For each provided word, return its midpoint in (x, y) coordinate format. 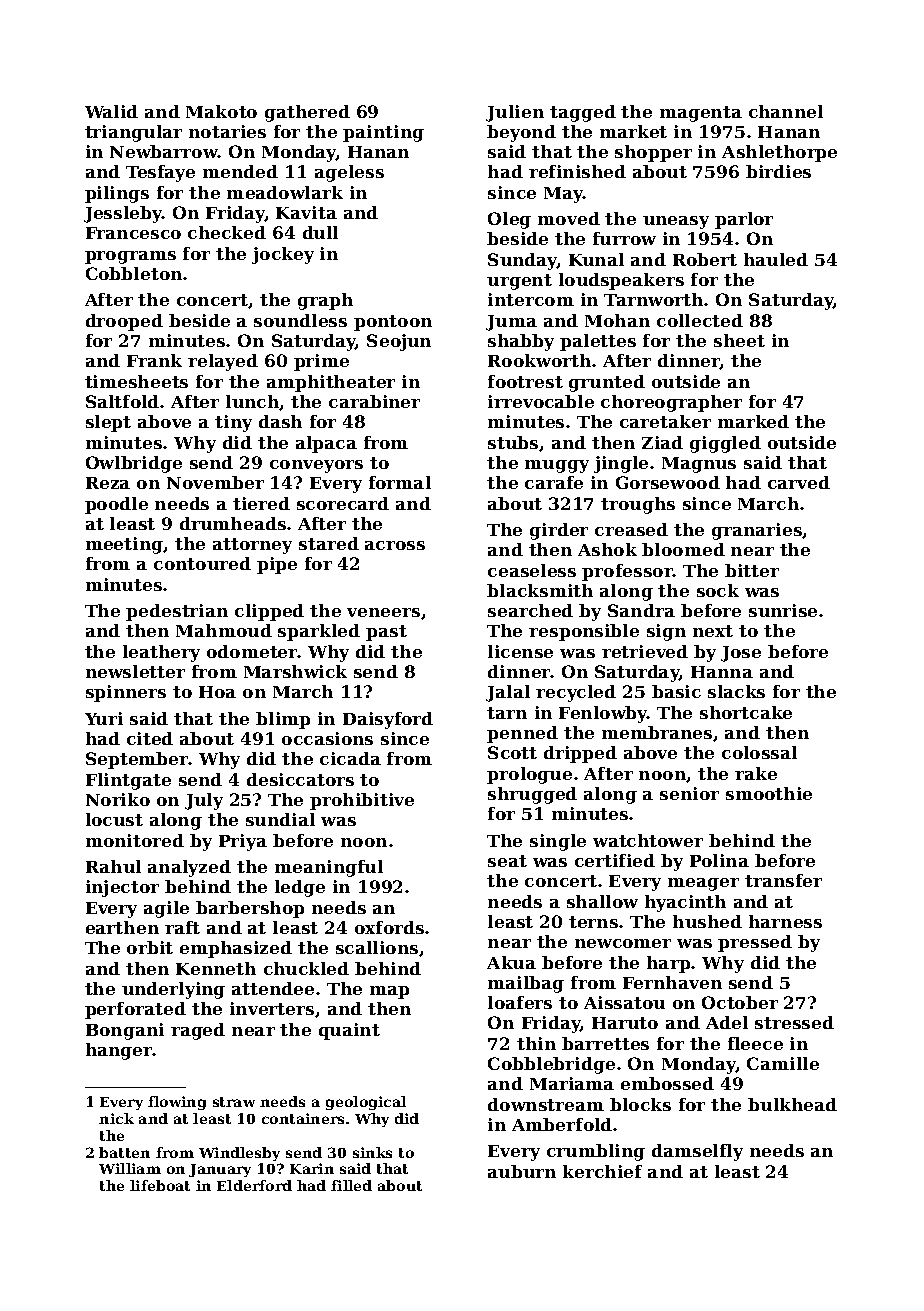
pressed (755, 943)
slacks (736, 691)
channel (786, 111)
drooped (124, 322)
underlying (173, 990)
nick (116, 1118)
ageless (349, 173)
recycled (576, 693)
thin (536, 1043)
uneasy (676, 222)
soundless (300, 320)
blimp (283, 720)
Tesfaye (160, 173)
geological (366, 1103)
